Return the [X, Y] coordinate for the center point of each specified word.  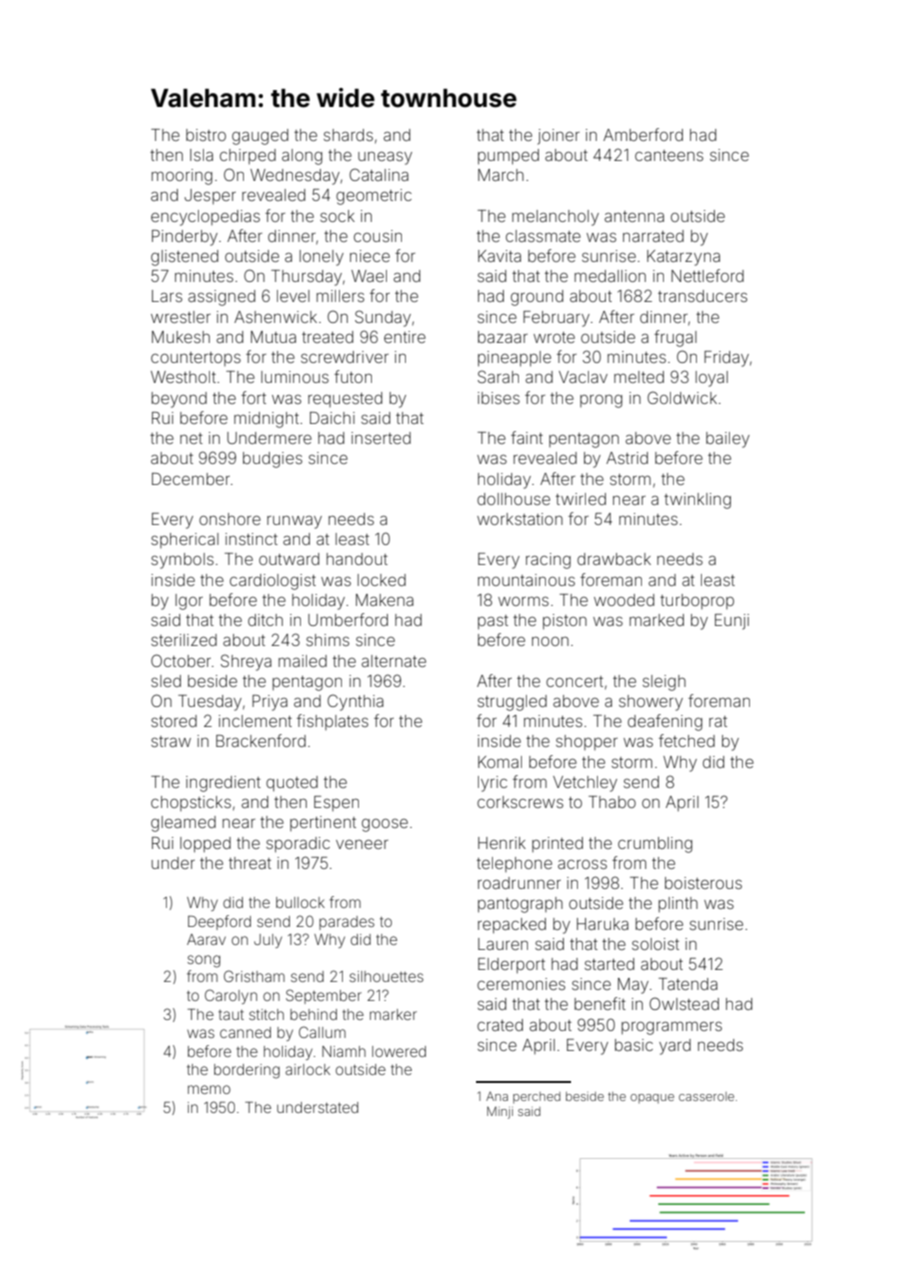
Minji [500, 1112]
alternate [394, 661]
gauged [260, 137]
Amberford [643, 134]
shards [348, 135]
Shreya [246, 662]
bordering [247, 1071]
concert [574, 681]
